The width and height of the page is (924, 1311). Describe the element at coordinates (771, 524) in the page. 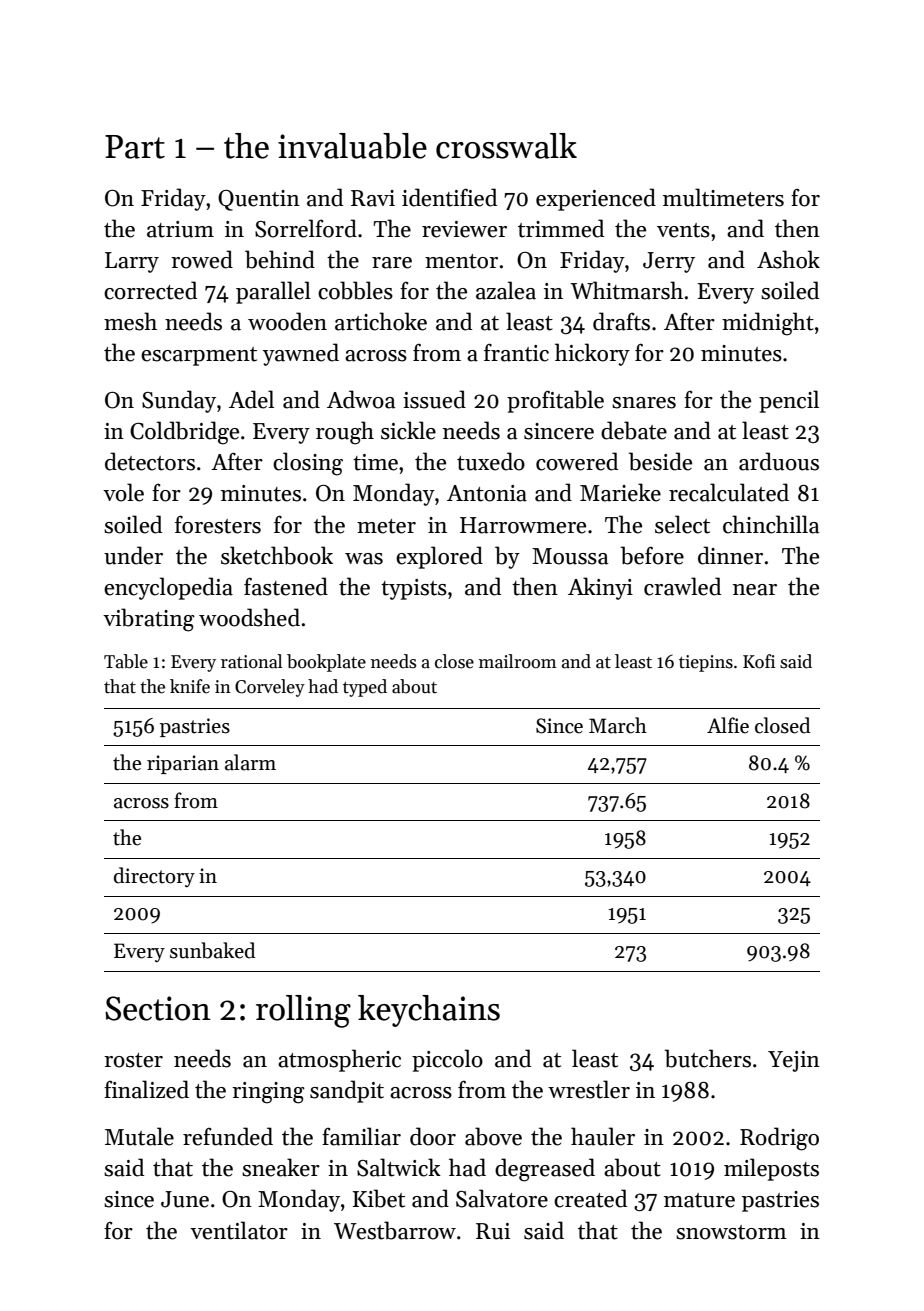

I see `chinchilla` at that location.
